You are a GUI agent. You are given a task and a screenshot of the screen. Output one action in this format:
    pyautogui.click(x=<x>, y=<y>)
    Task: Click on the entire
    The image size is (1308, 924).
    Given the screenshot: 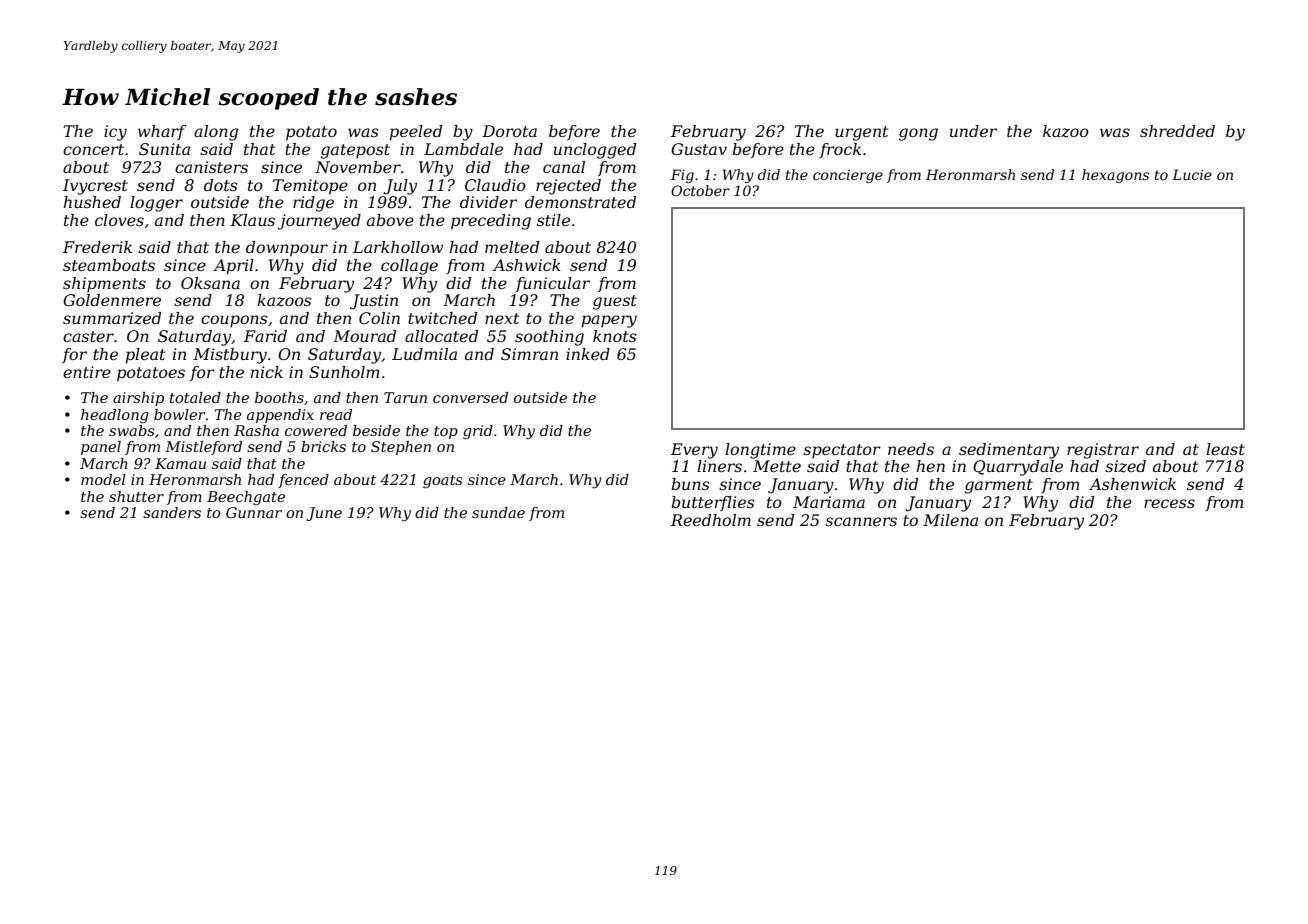 What is the action you would take?
    pyautogui.click(x=87, y=372)
